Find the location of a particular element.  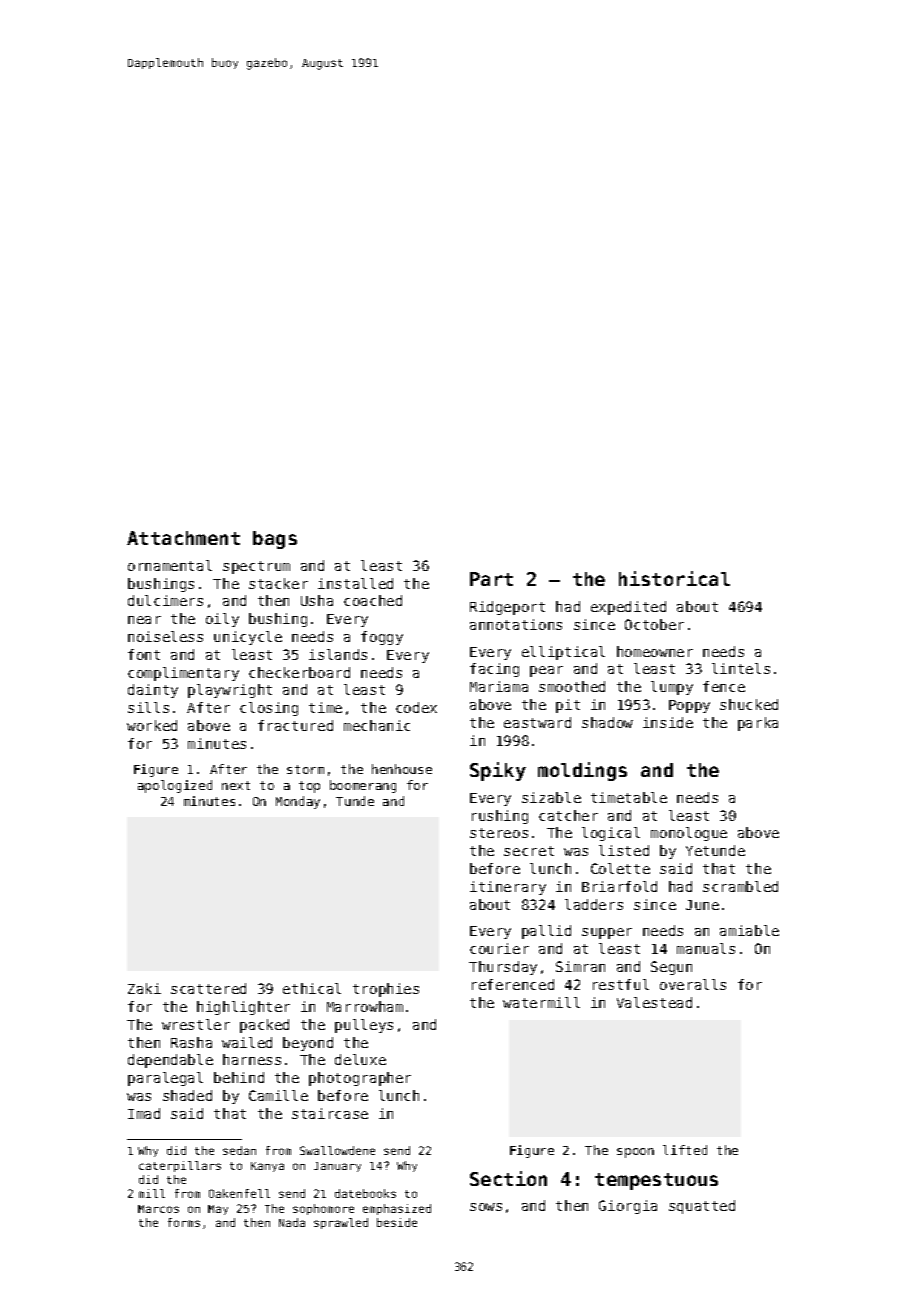

historical is located at coordinates (674, 578).
